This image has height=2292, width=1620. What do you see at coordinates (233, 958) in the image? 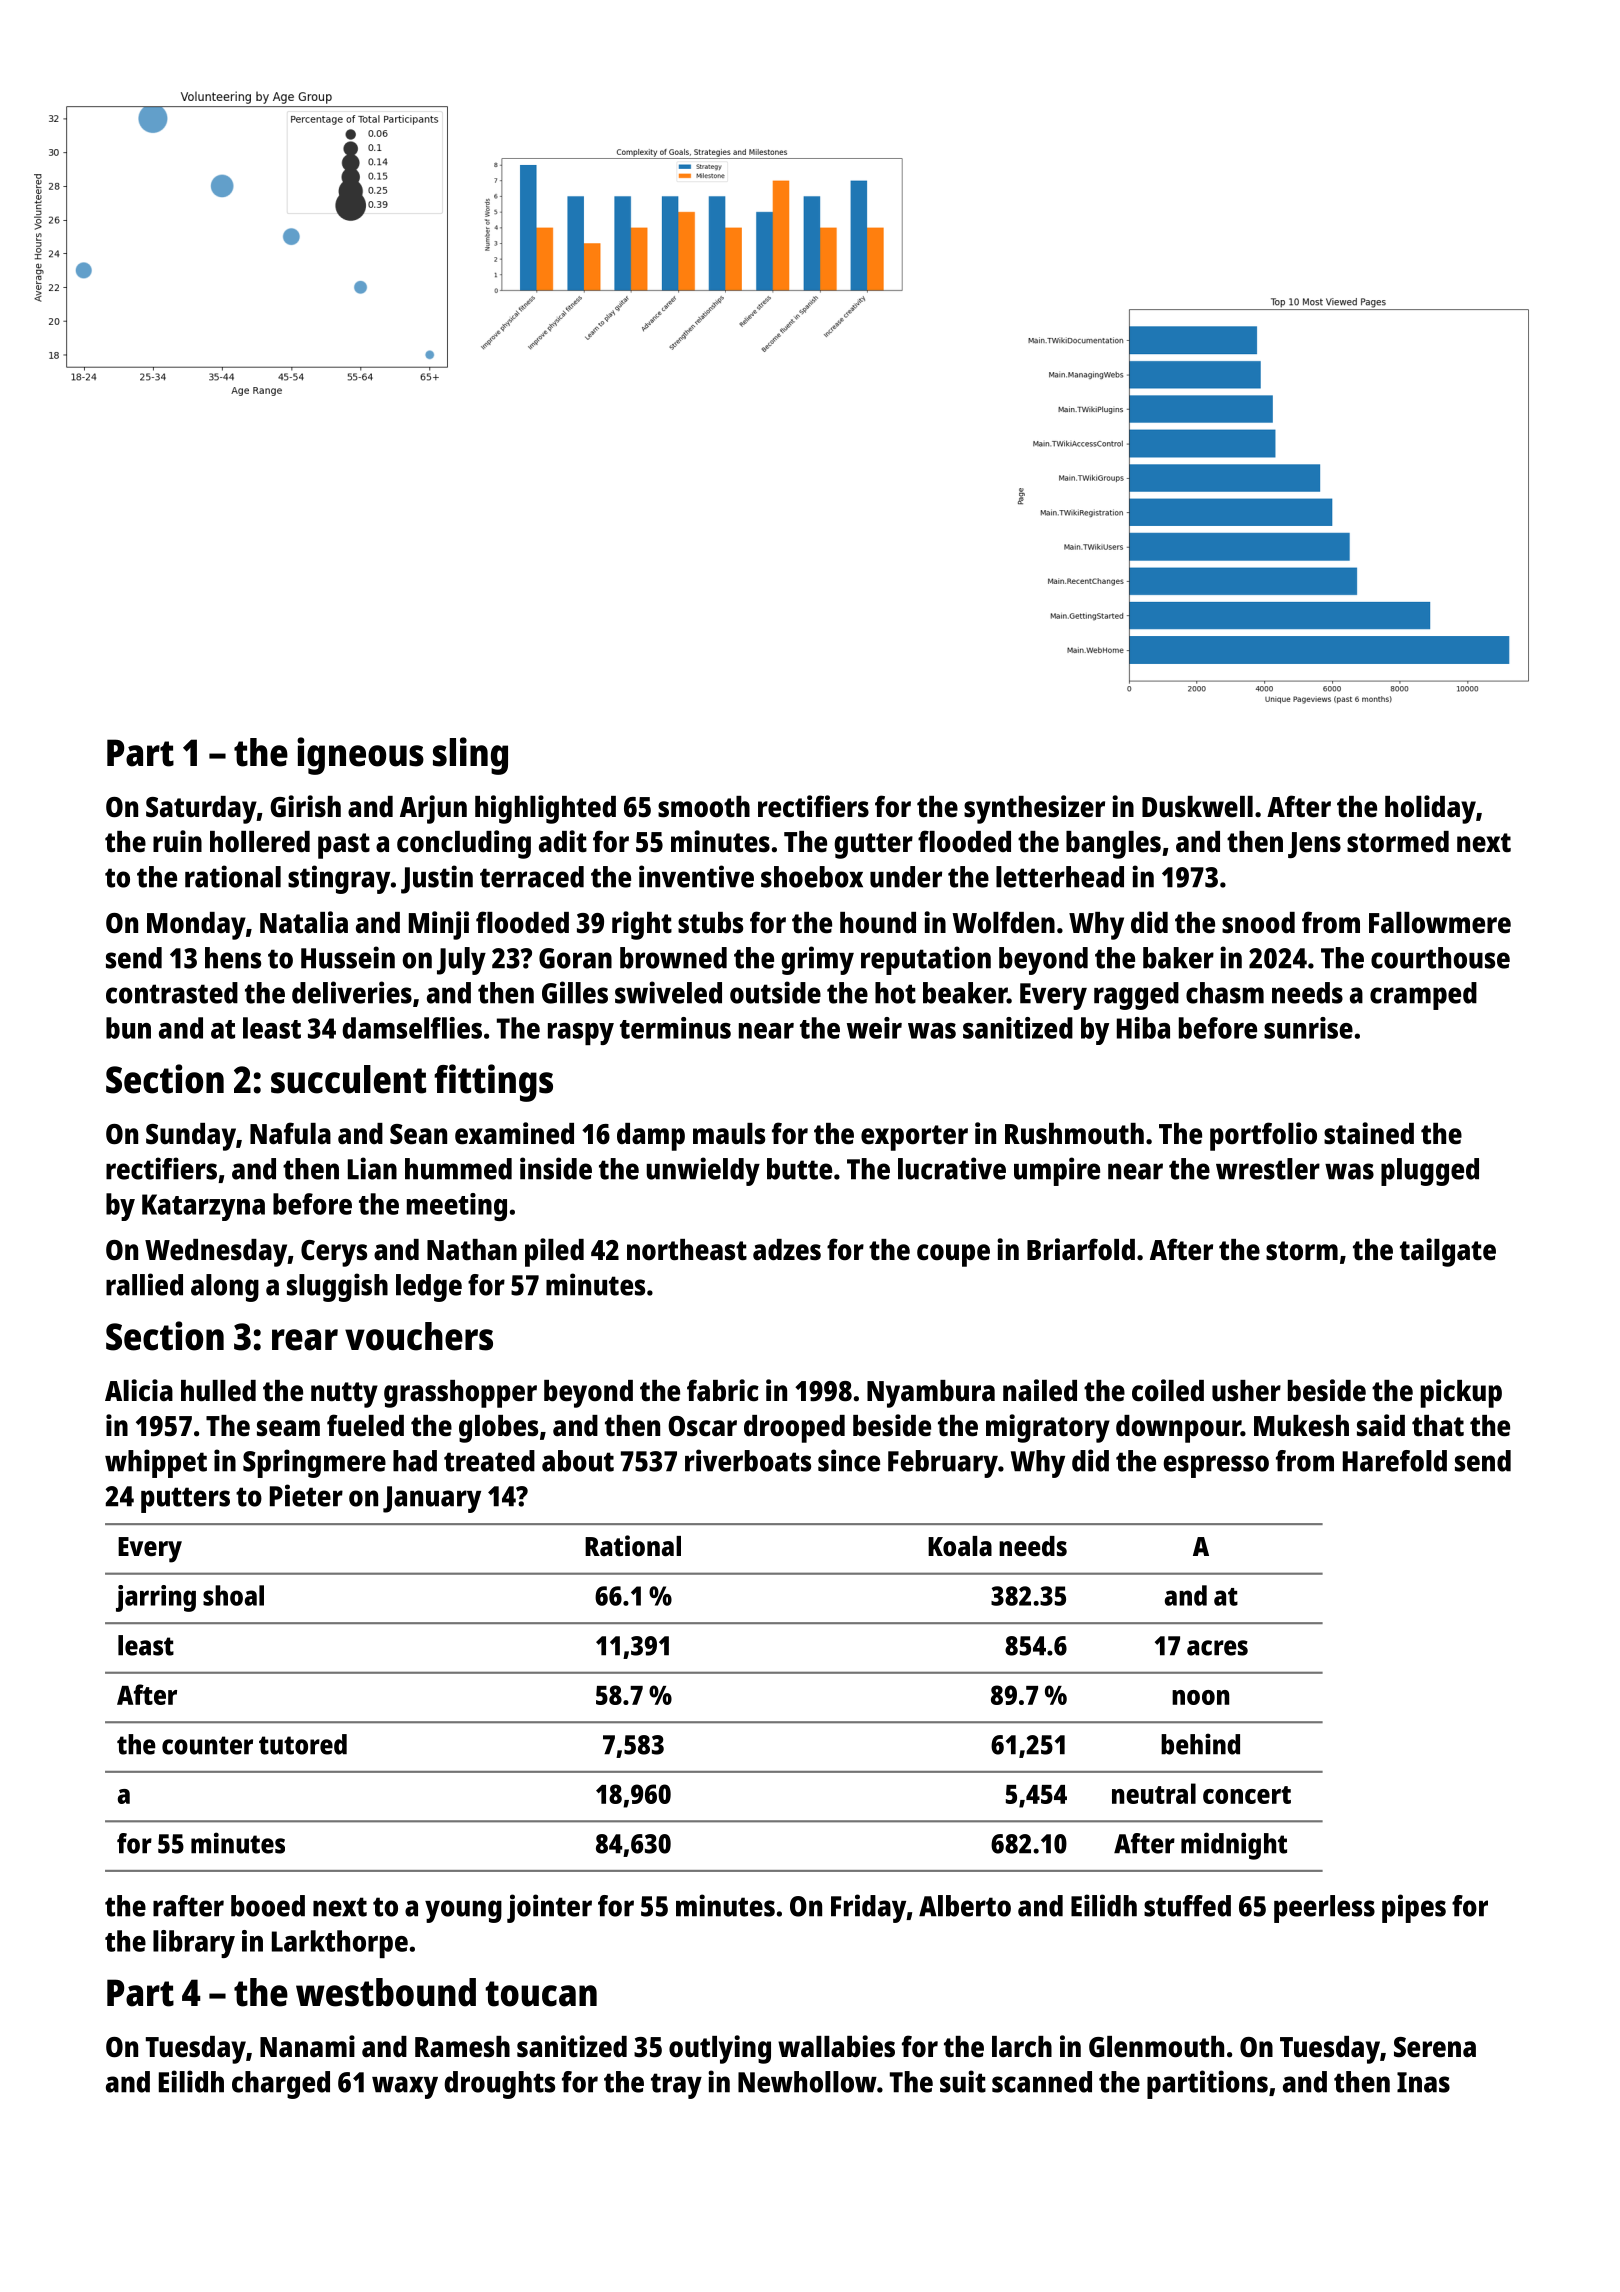
I see `hens` at bounding box center [233, 958].
